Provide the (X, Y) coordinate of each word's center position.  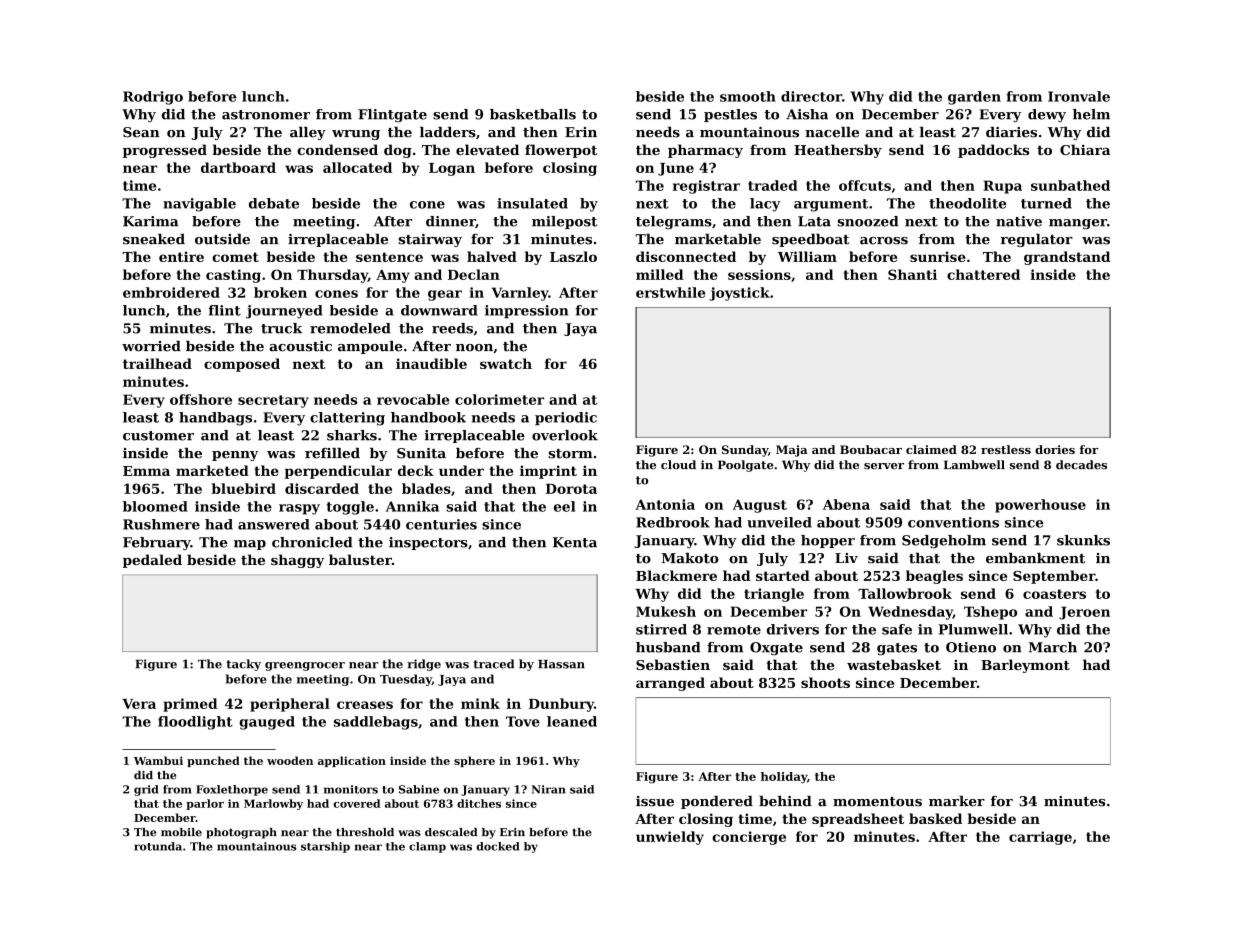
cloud (678, 465)
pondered (717, 802)
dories (1055, 449)
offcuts (865, 185)
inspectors (428, 543)
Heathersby (838, 151)
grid (146, 790)
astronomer (266, 115)
